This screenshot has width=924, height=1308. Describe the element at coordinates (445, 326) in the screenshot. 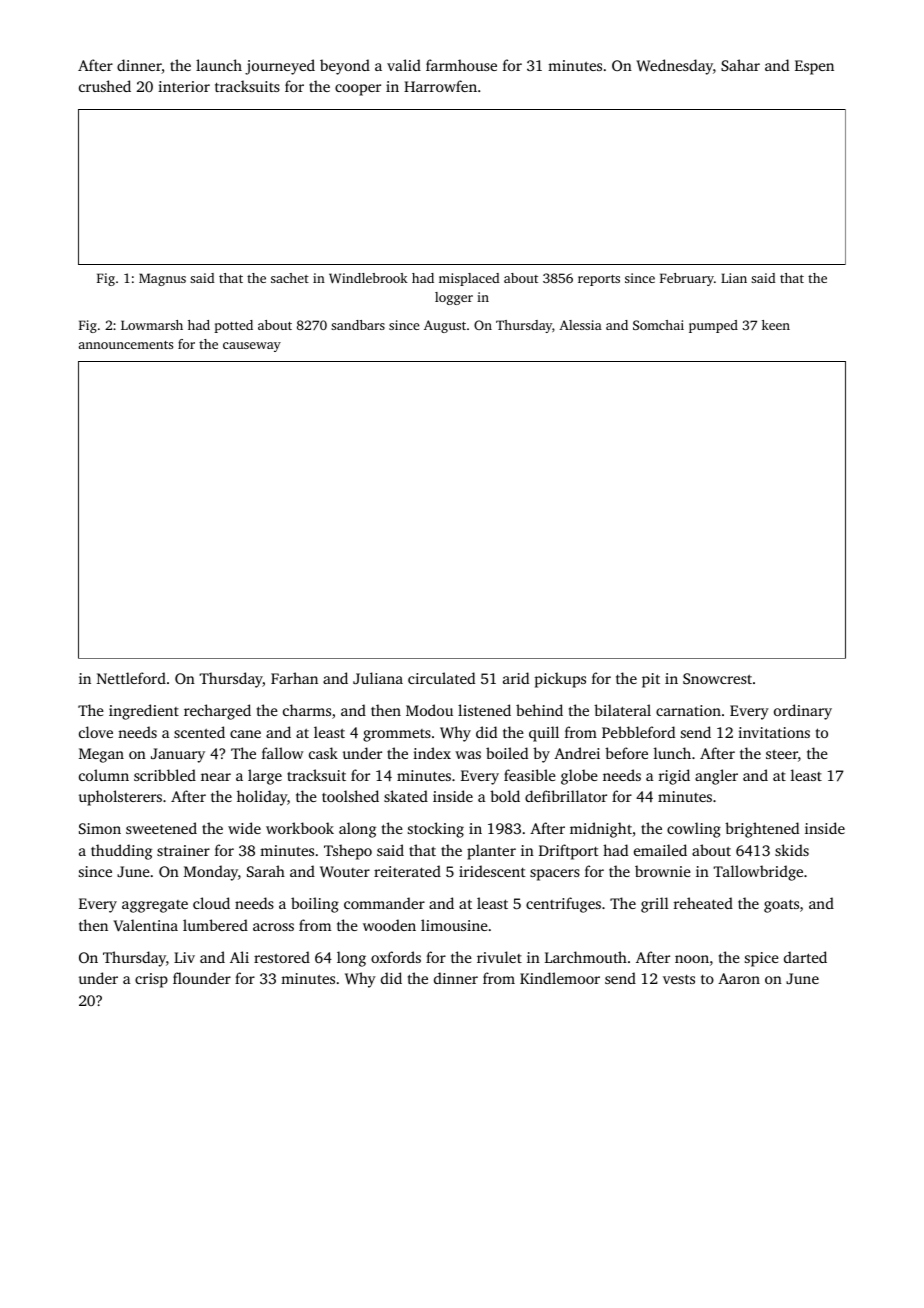

I see `August` at that location.
